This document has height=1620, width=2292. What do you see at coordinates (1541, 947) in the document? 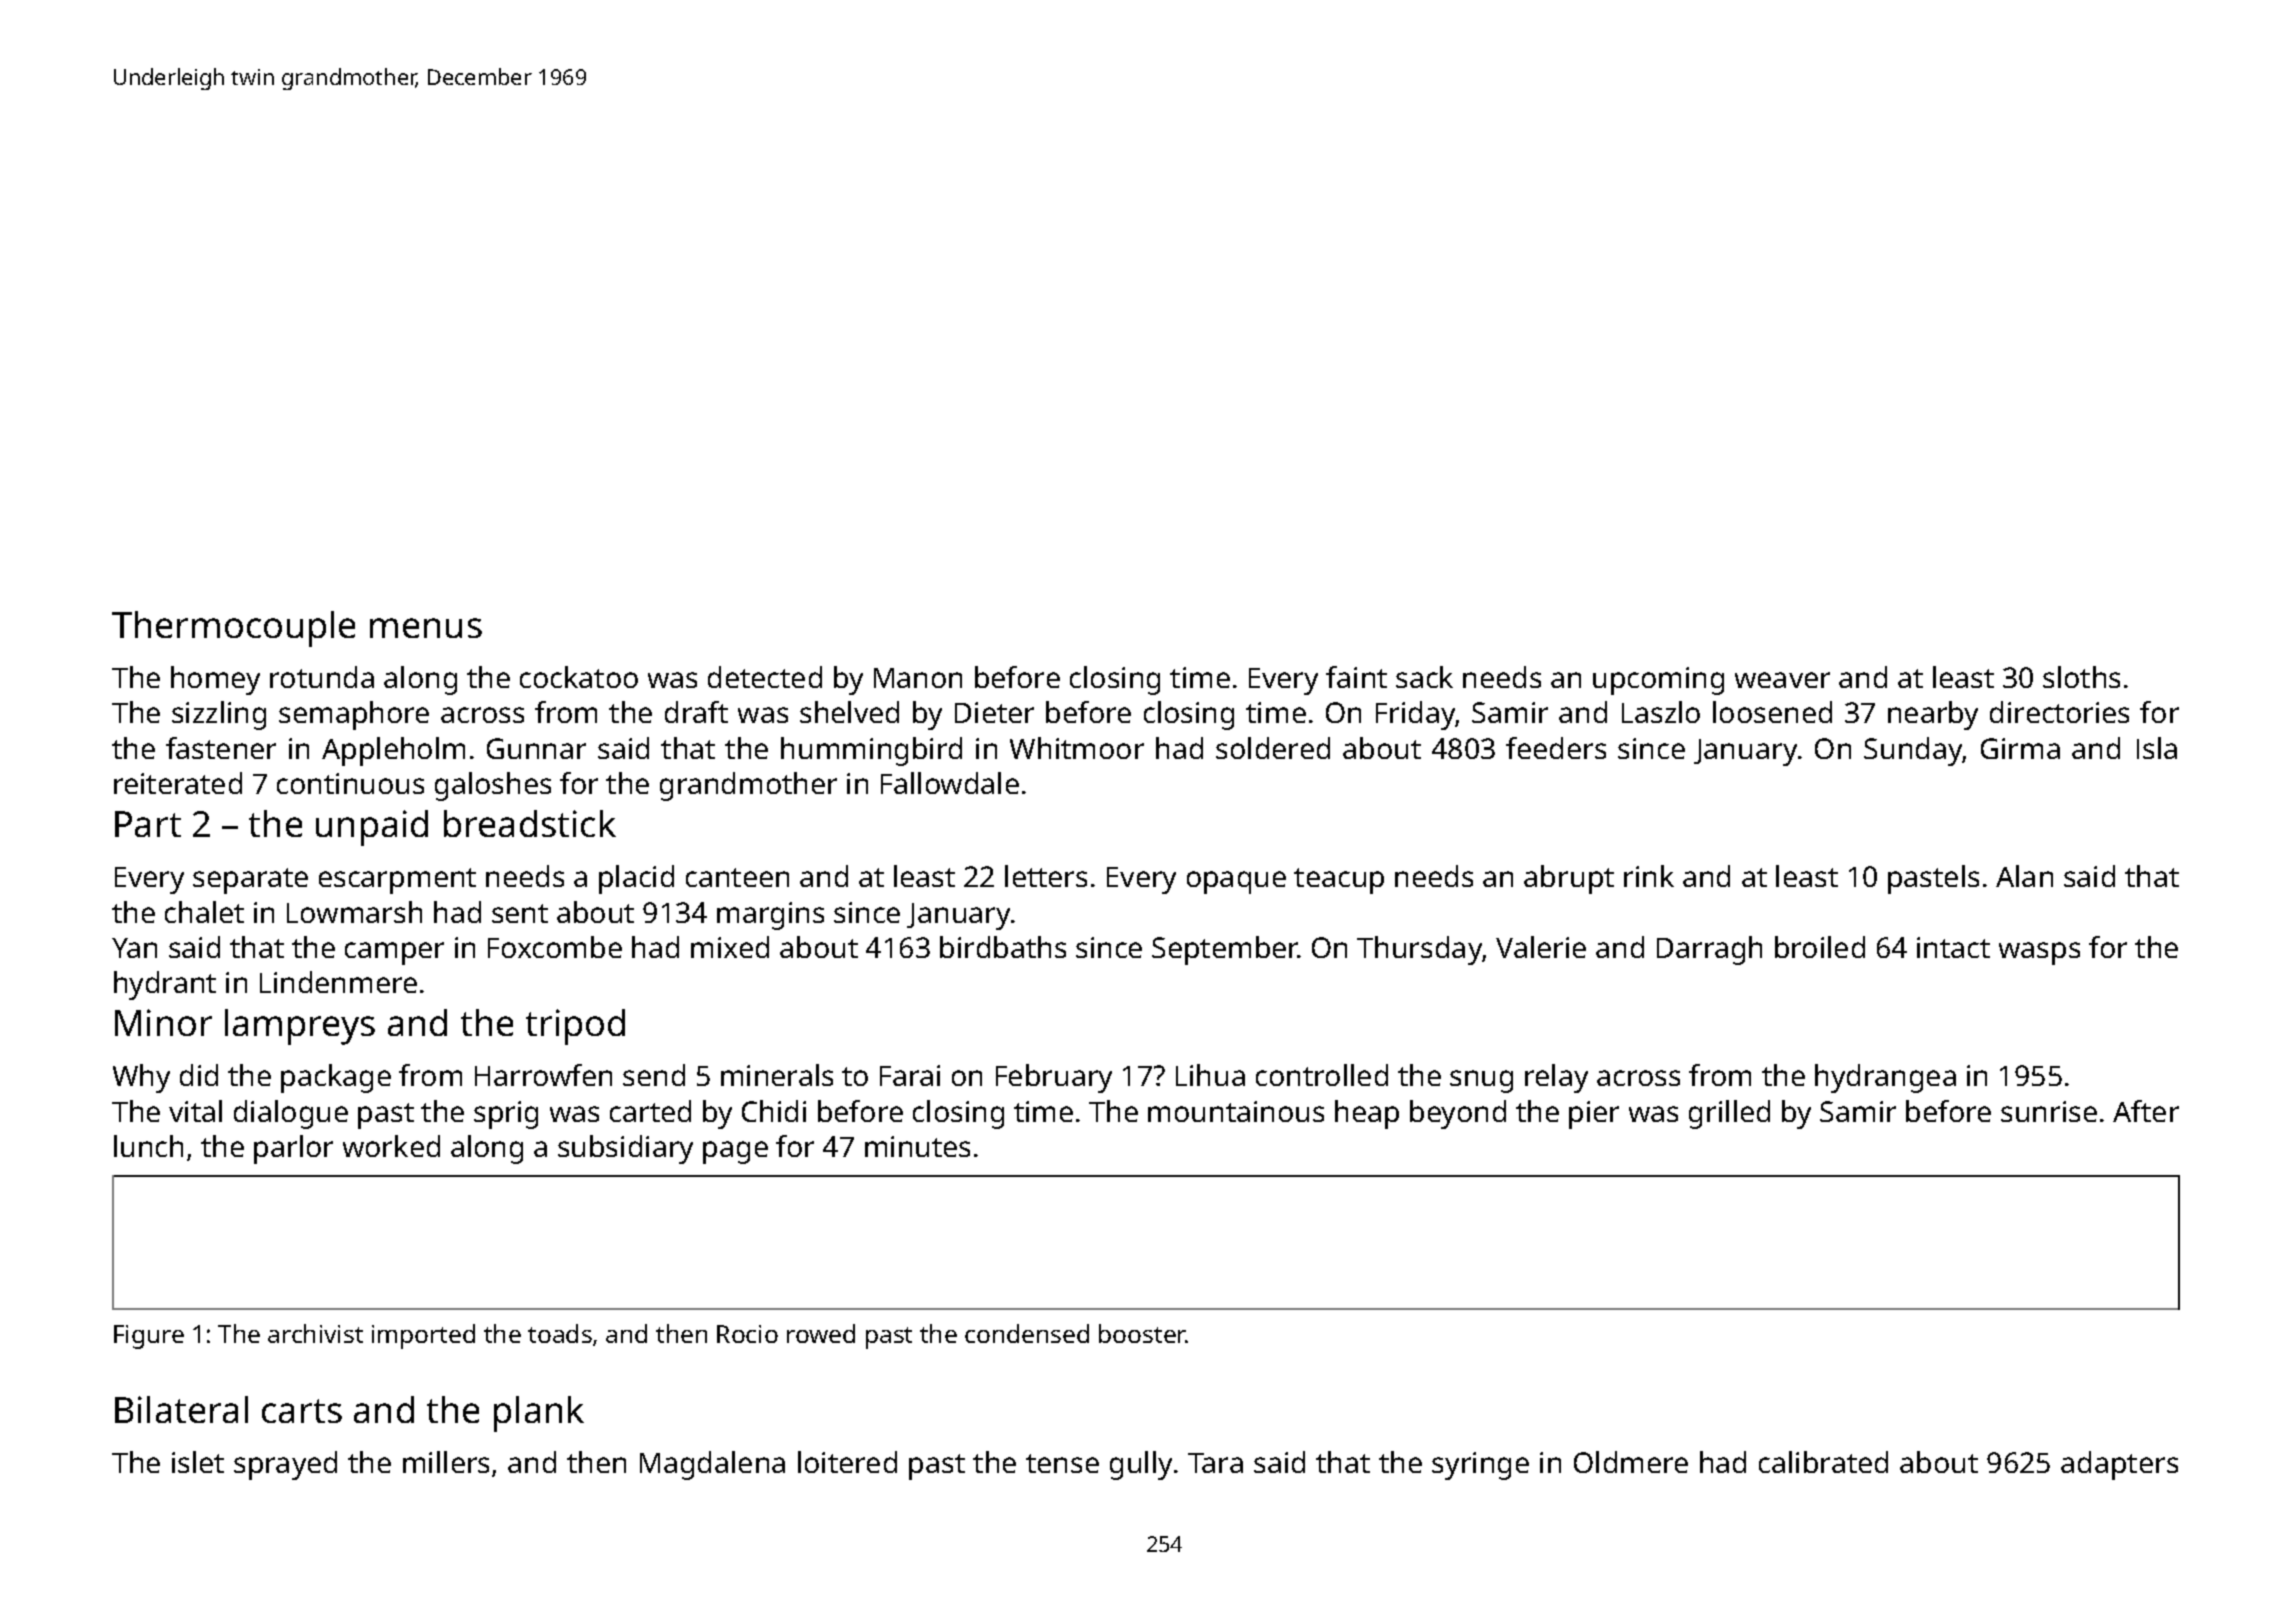
I see `Valerie` at bounding box center [1541, 947].
